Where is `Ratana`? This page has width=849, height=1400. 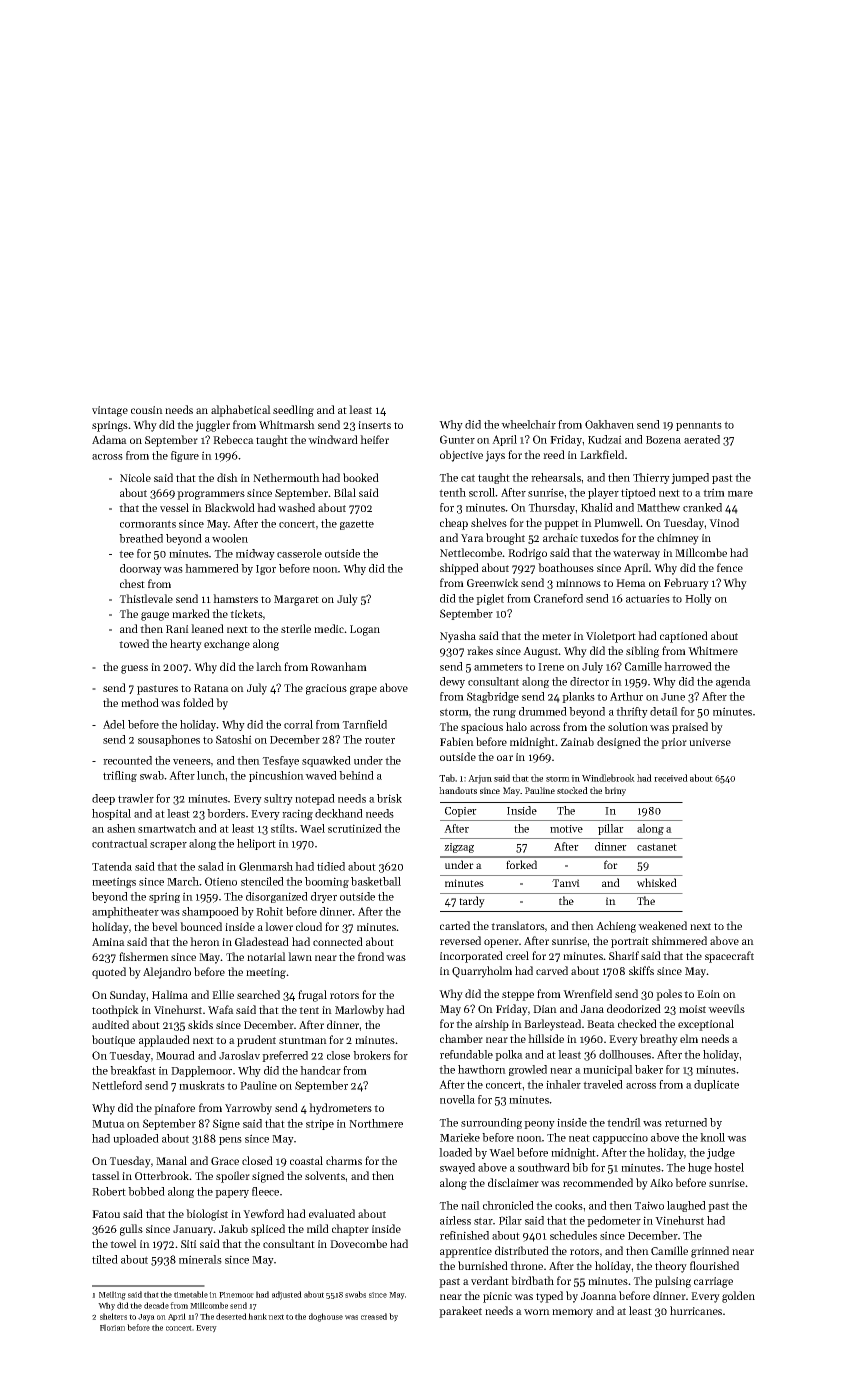 Ratana is located at coordinates (211, 688).
